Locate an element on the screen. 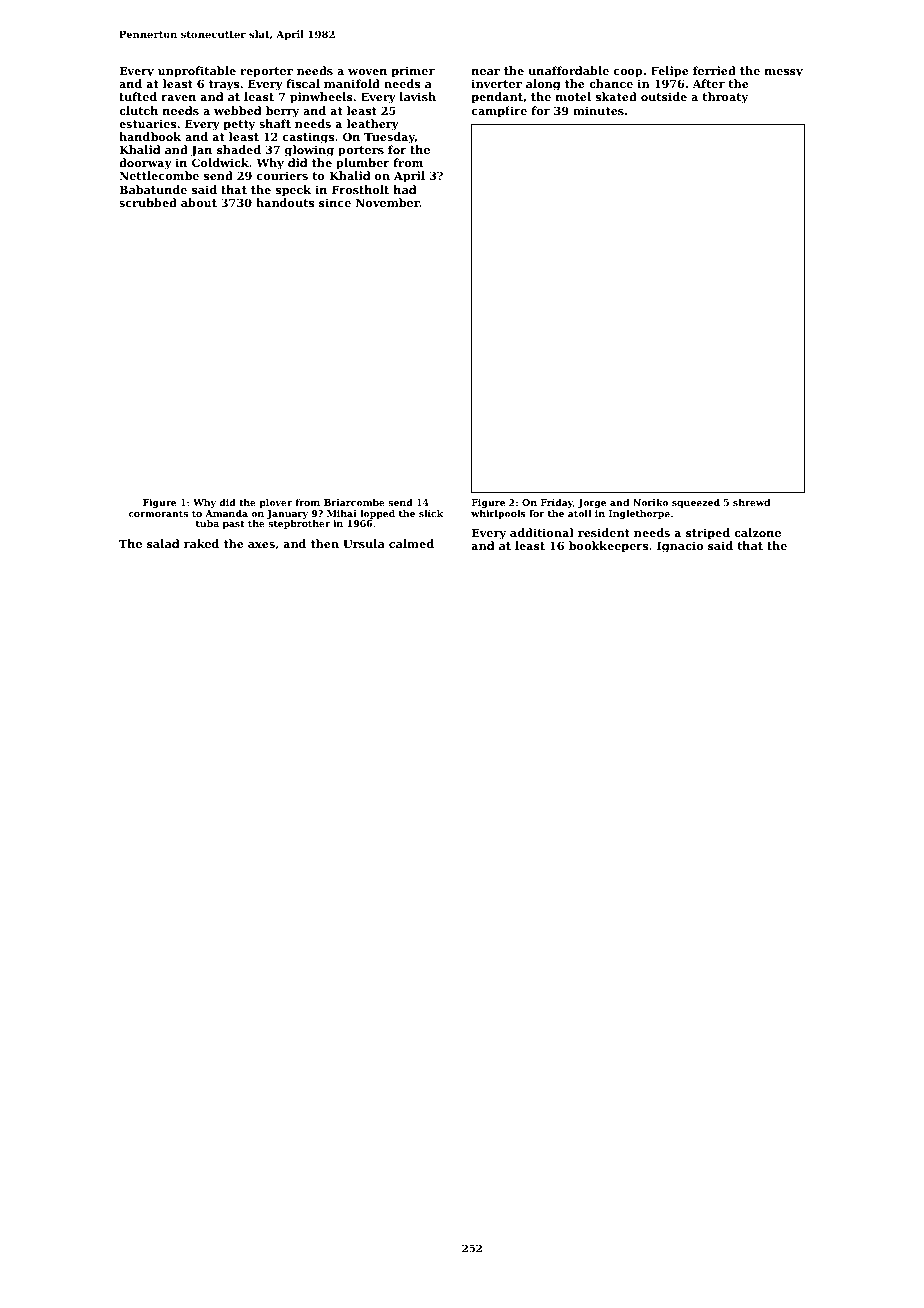  plover is located at coordinates (275, 503).
